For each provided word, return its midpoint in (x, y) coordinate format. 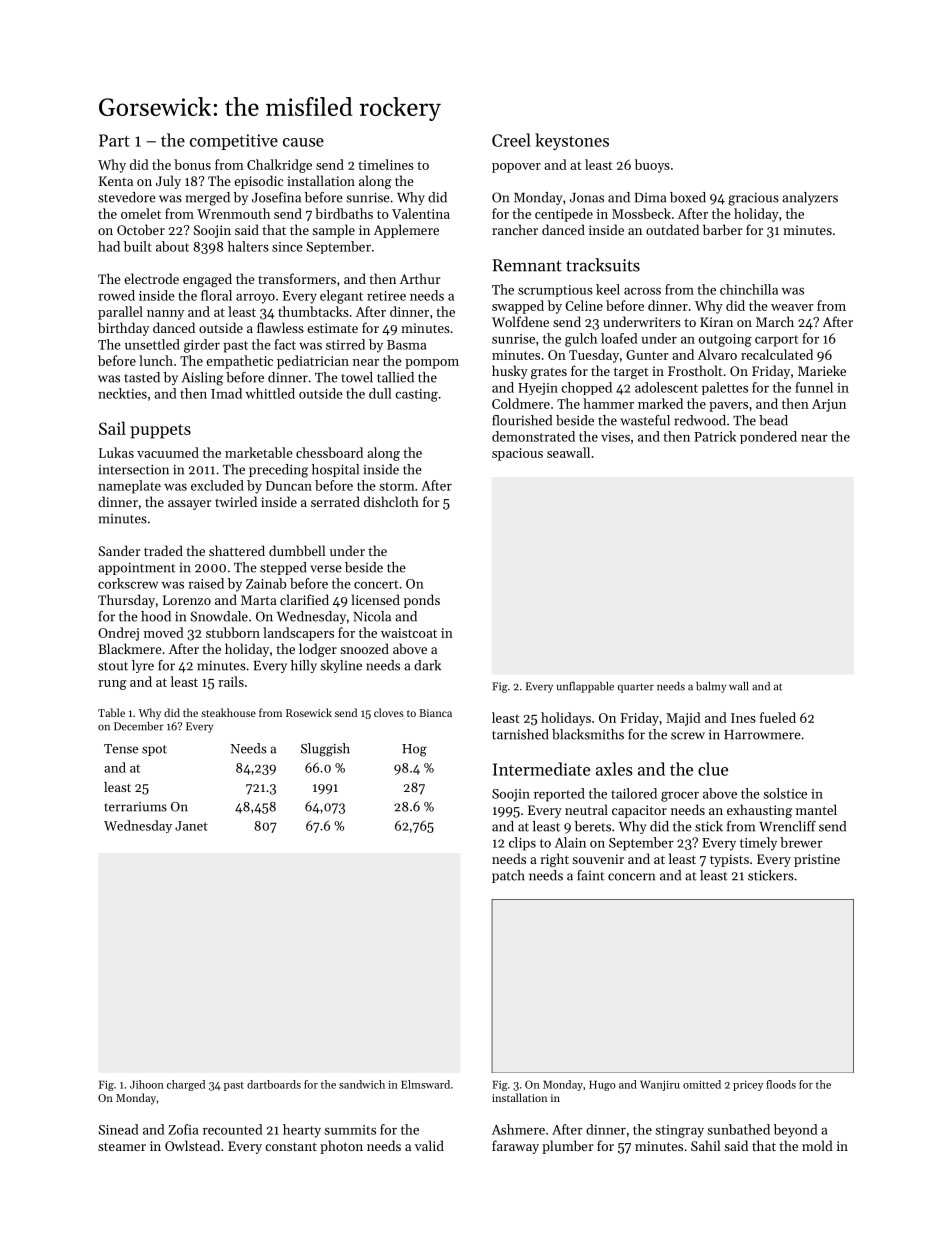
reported (559, 795)
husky (510, 372)
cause (303, 142)
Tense (121, 749)
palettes (725, 388)
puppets (160, 431)
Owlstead (192, 1145)
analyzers (810, 198)
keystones (572, 141)
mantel (816, 809)
